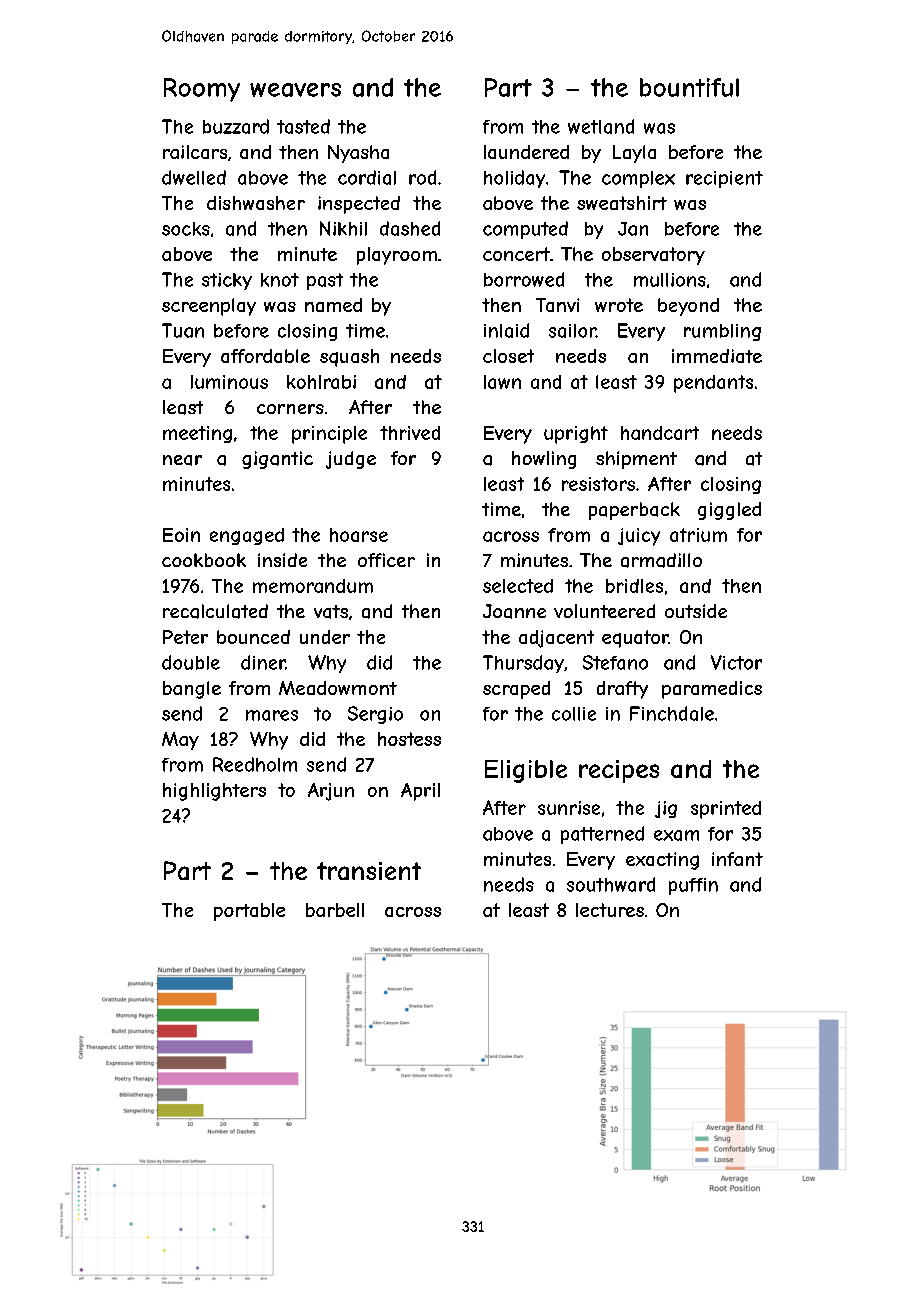  I want to click on hoarse, so click(359, 535).
